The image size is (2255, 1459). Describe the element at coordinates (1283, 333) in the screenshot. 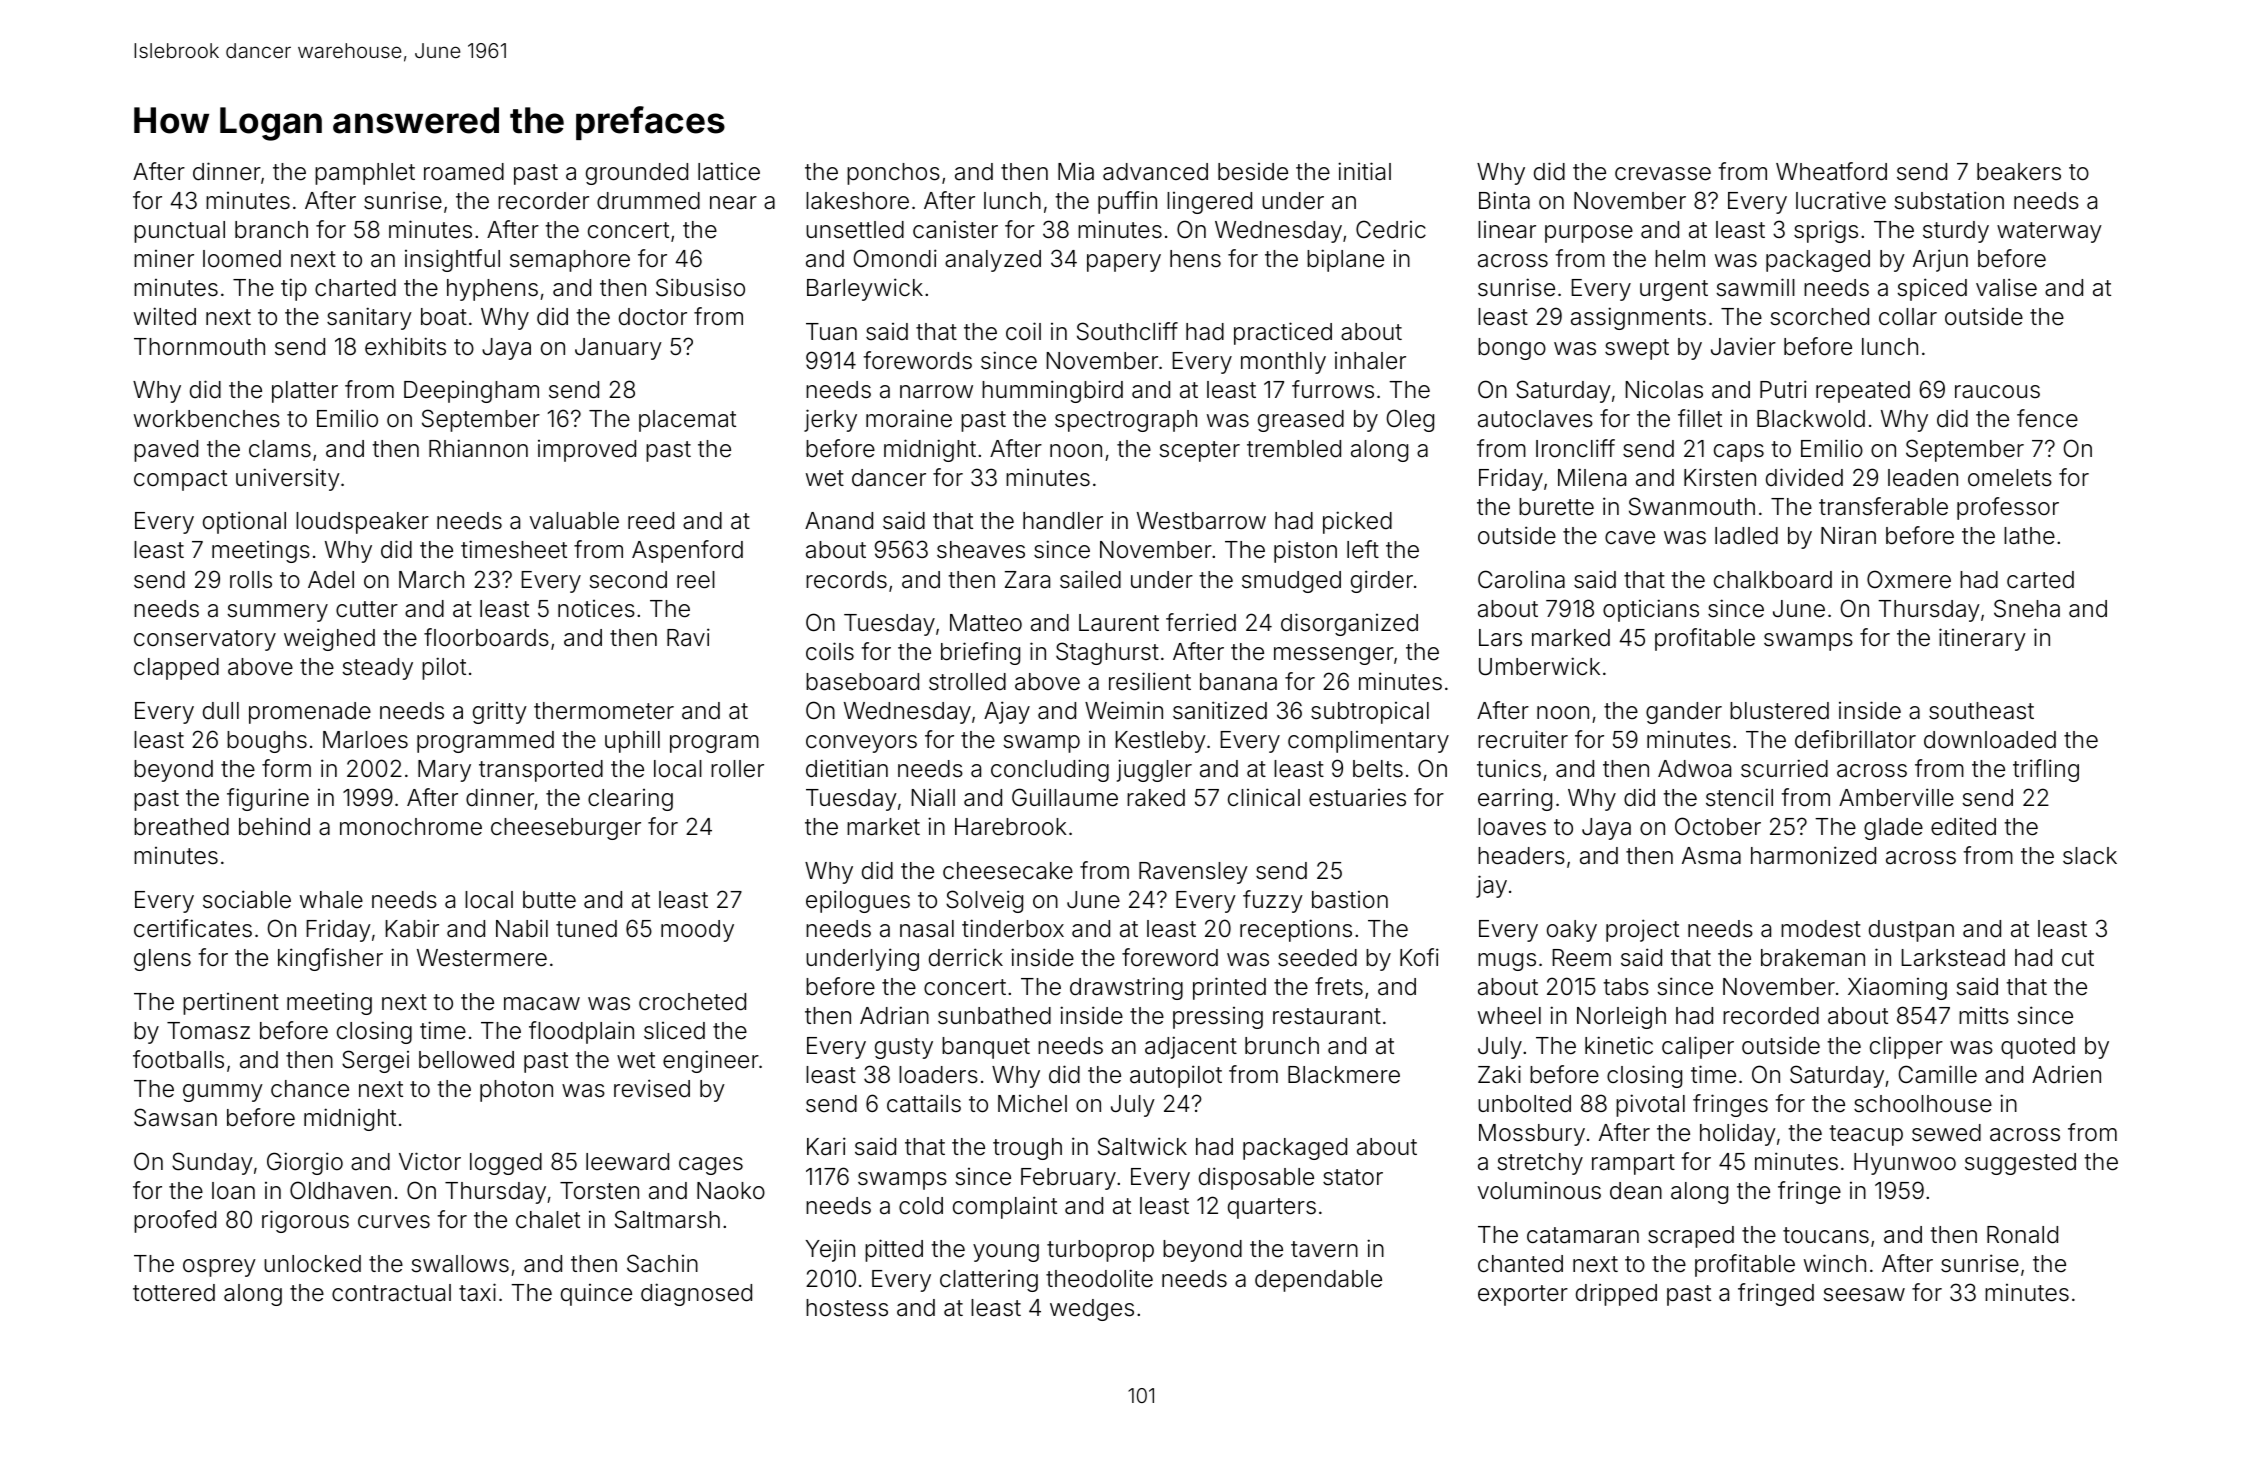

I see `practiced` at that location.
